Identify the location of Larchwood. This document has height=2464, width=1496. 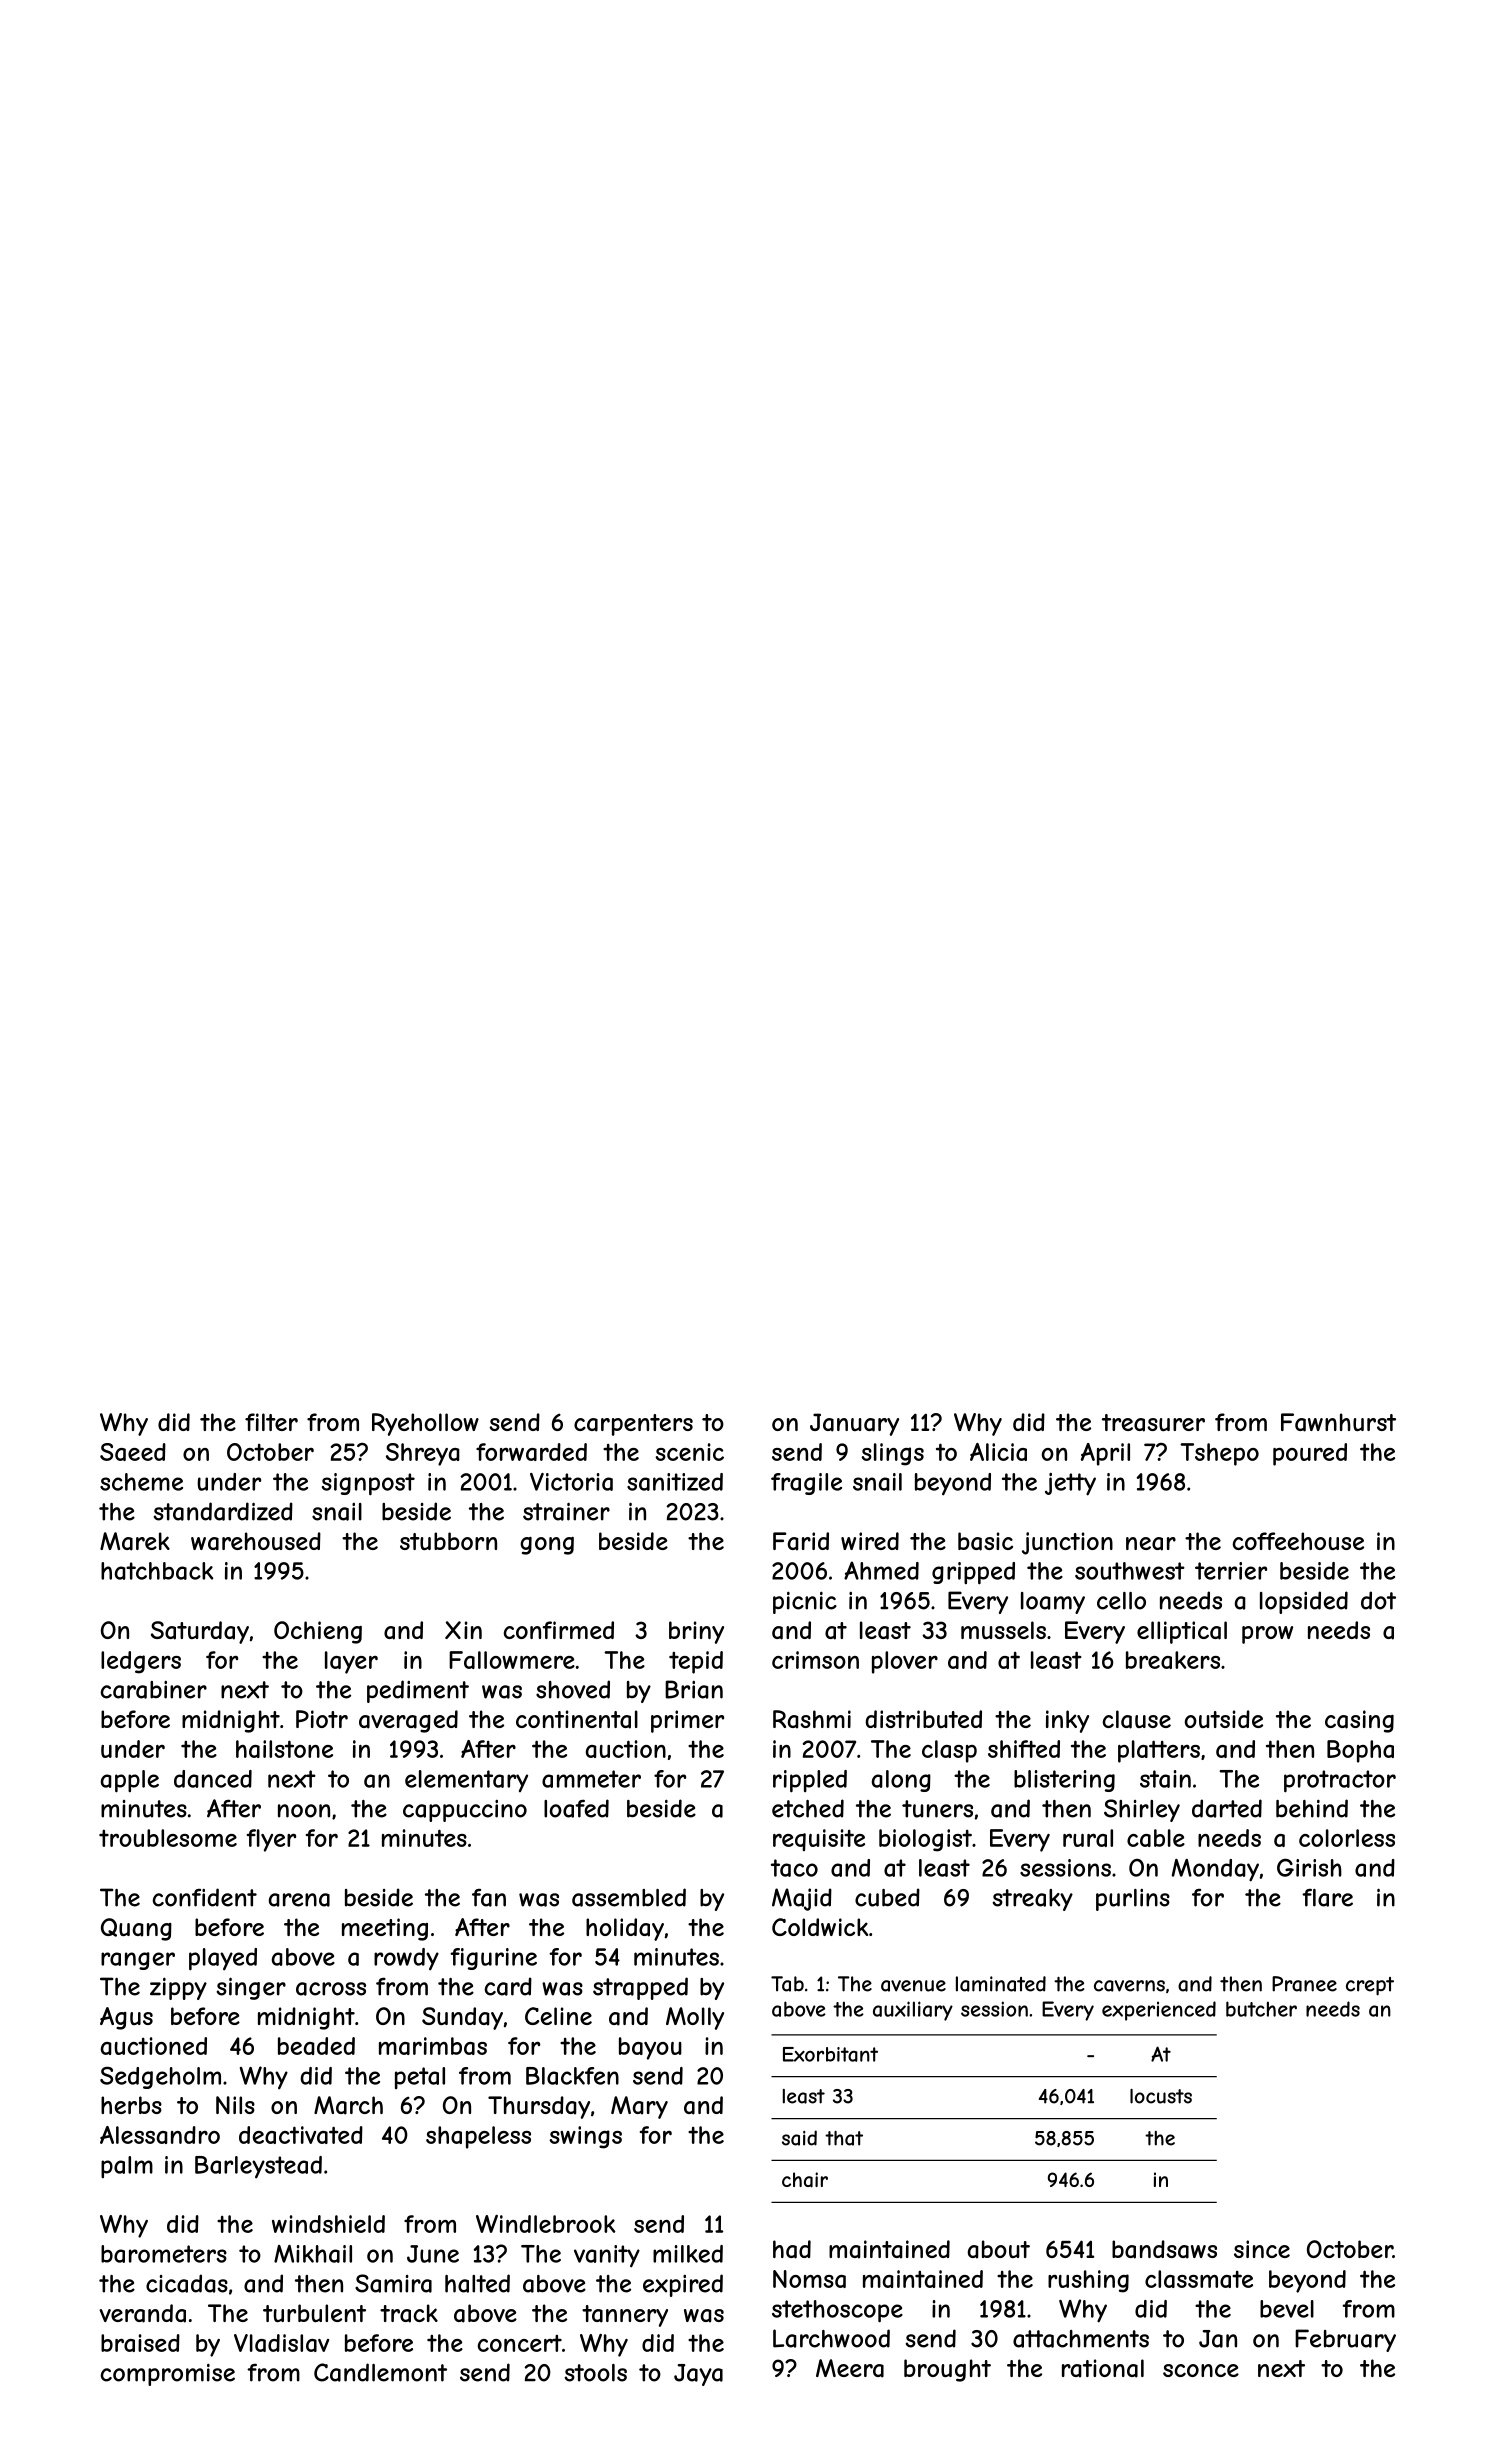
(831, 2338).
